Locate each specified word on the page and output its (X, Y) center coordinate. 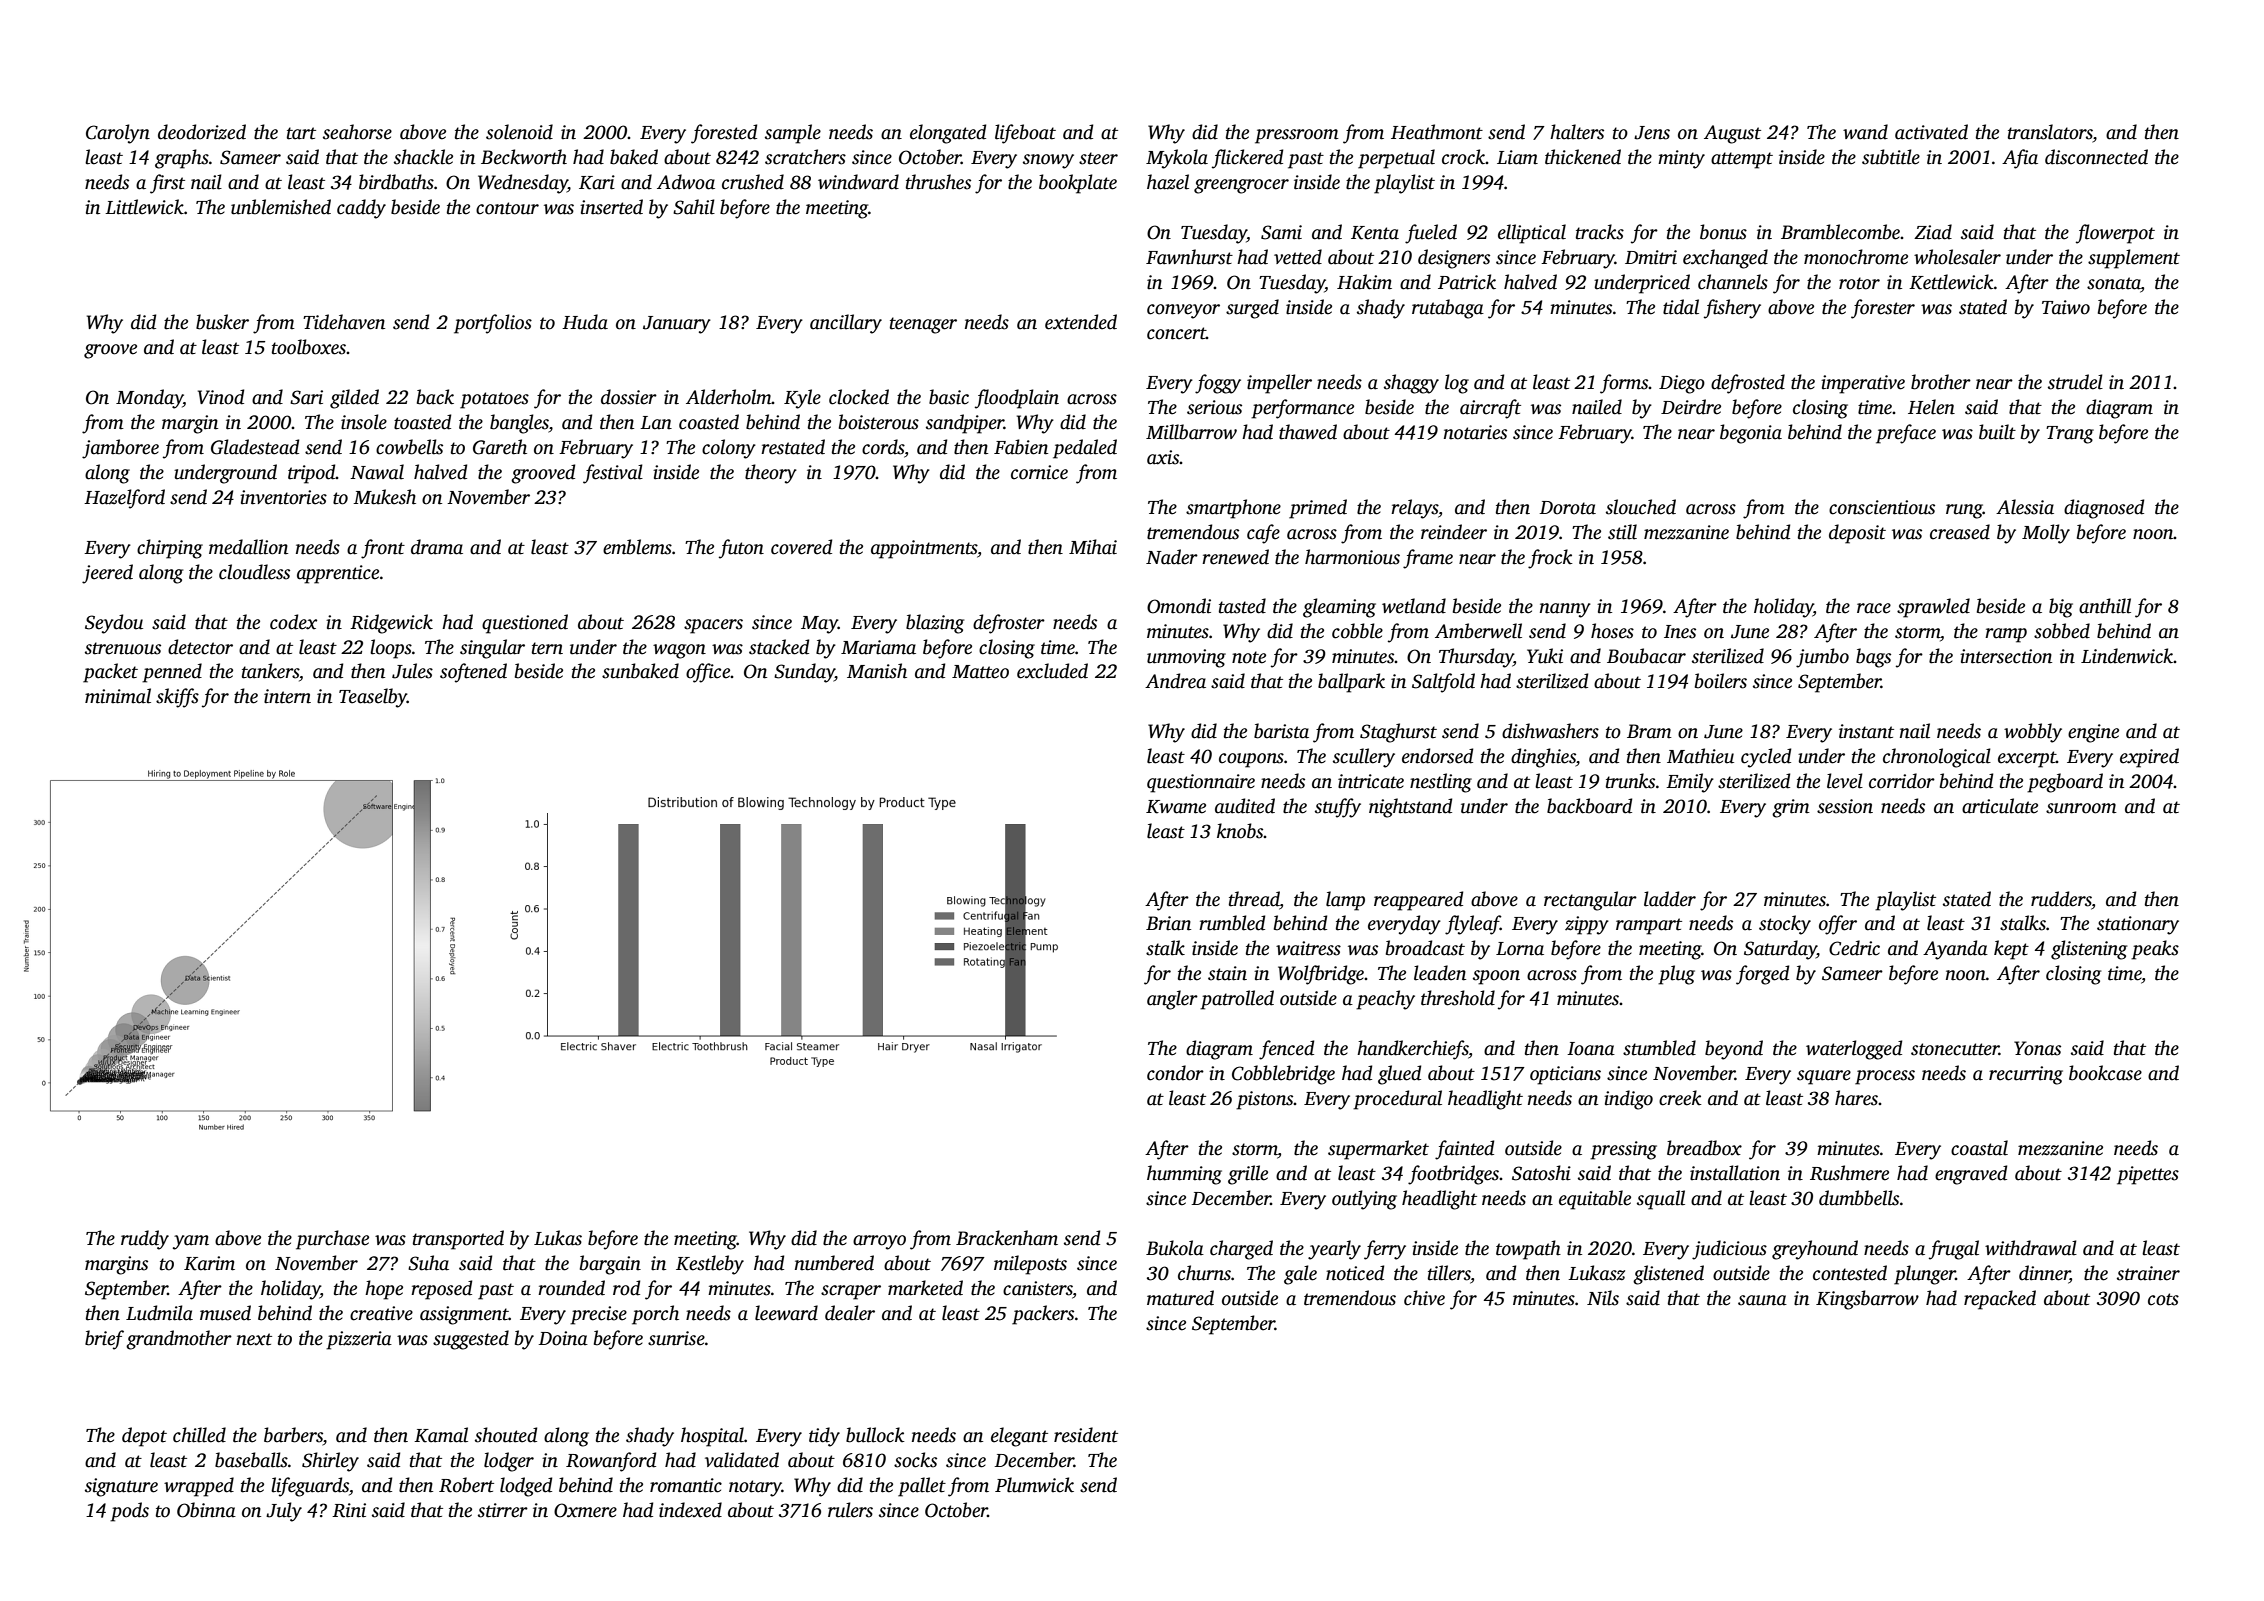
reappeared (1418, 901)
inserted (611, 207)
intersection (2006, 656)
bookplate (1078, 184)
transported (458, 1240)
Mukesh (384, 497)
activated (1931, 132)
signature (121, 1487)
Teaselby (373, 698)
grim (1791, 808)
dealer (850, 1313)
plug (1676, 975)
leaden (1440, 973)
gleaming (1339, 608)
